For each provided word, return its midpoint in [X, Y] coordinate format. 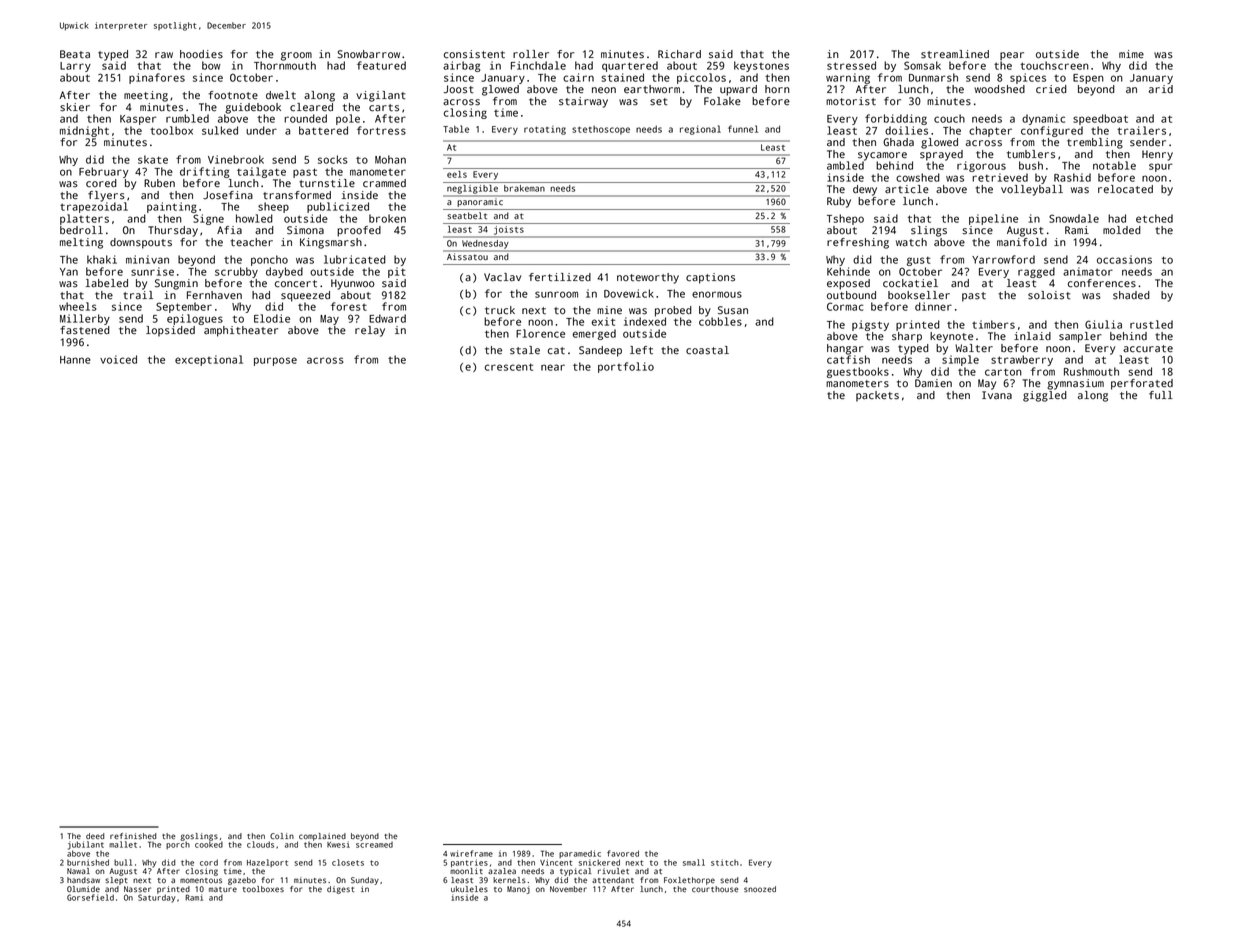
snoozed [760, 889]
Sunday [365, 881]
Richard [679, 54]
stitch [725, 862]
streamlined [955, 54]
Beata [75, 54]
